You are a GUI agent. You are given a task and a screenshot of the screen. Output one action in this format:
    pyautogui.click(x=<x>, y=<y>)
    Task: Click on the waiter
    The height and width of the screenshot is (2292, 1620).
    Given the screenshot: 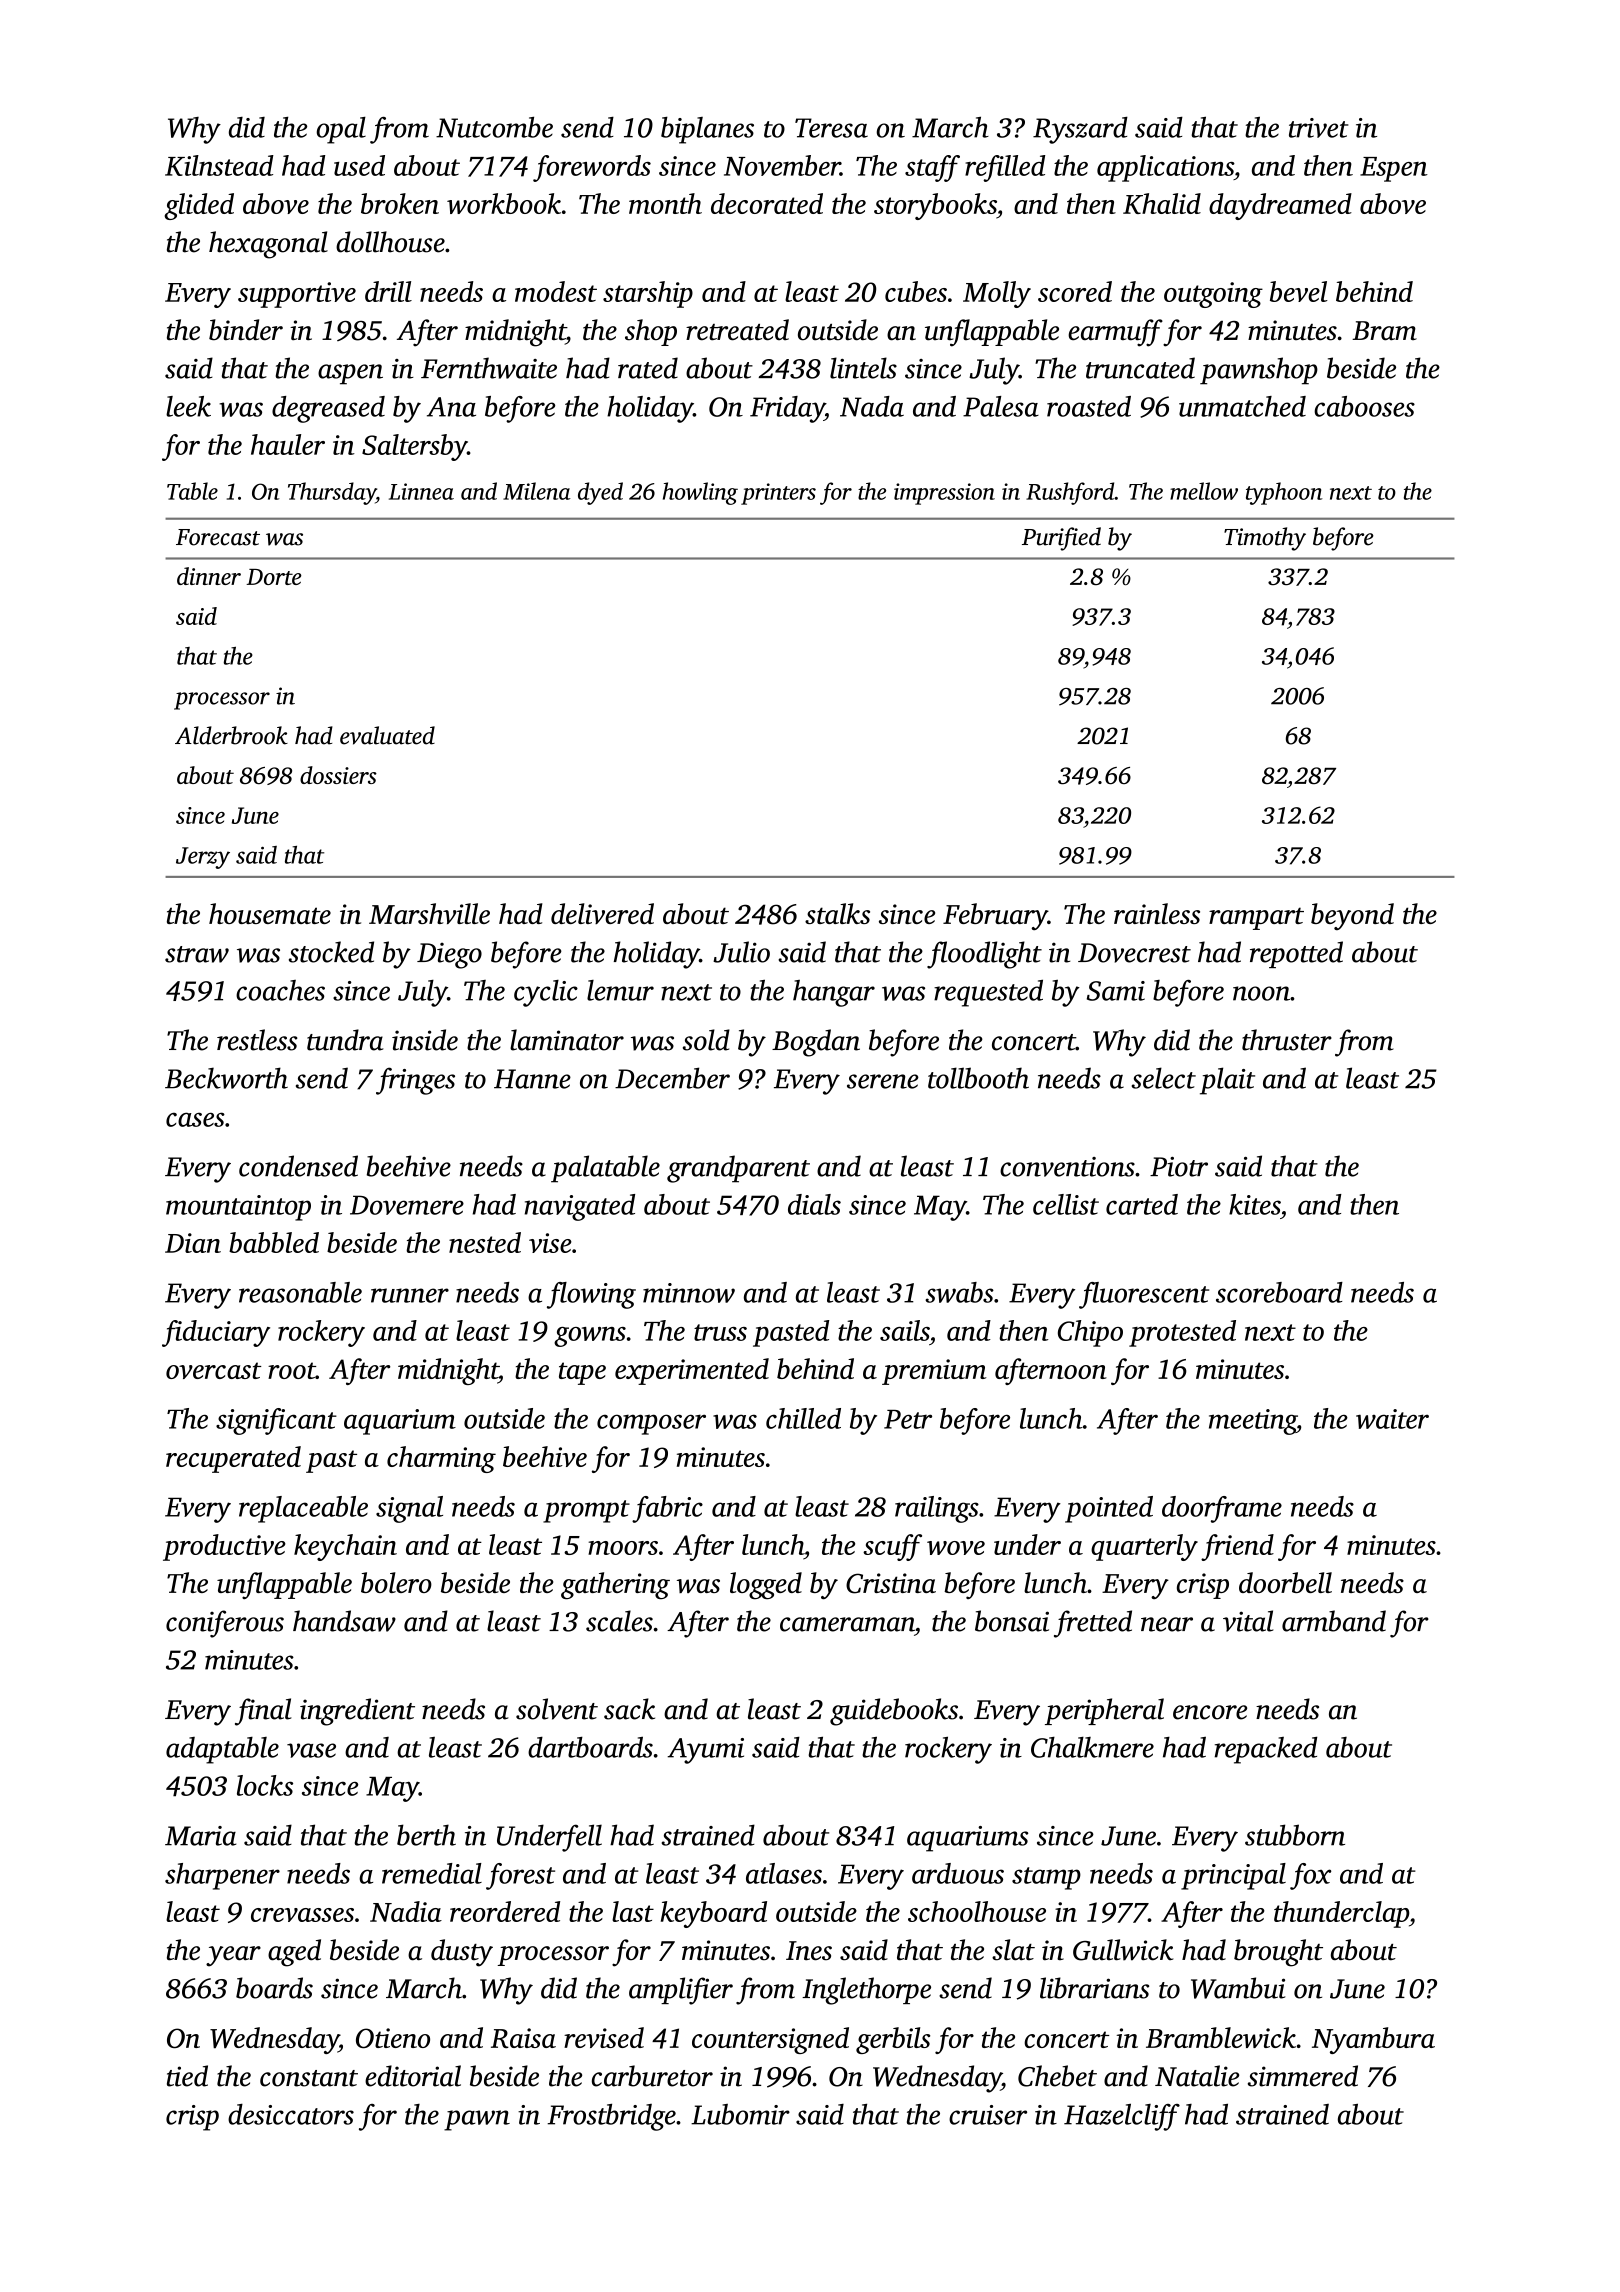 What is the action you would take?
    pyautogui.click(x=1392, y=1419)
